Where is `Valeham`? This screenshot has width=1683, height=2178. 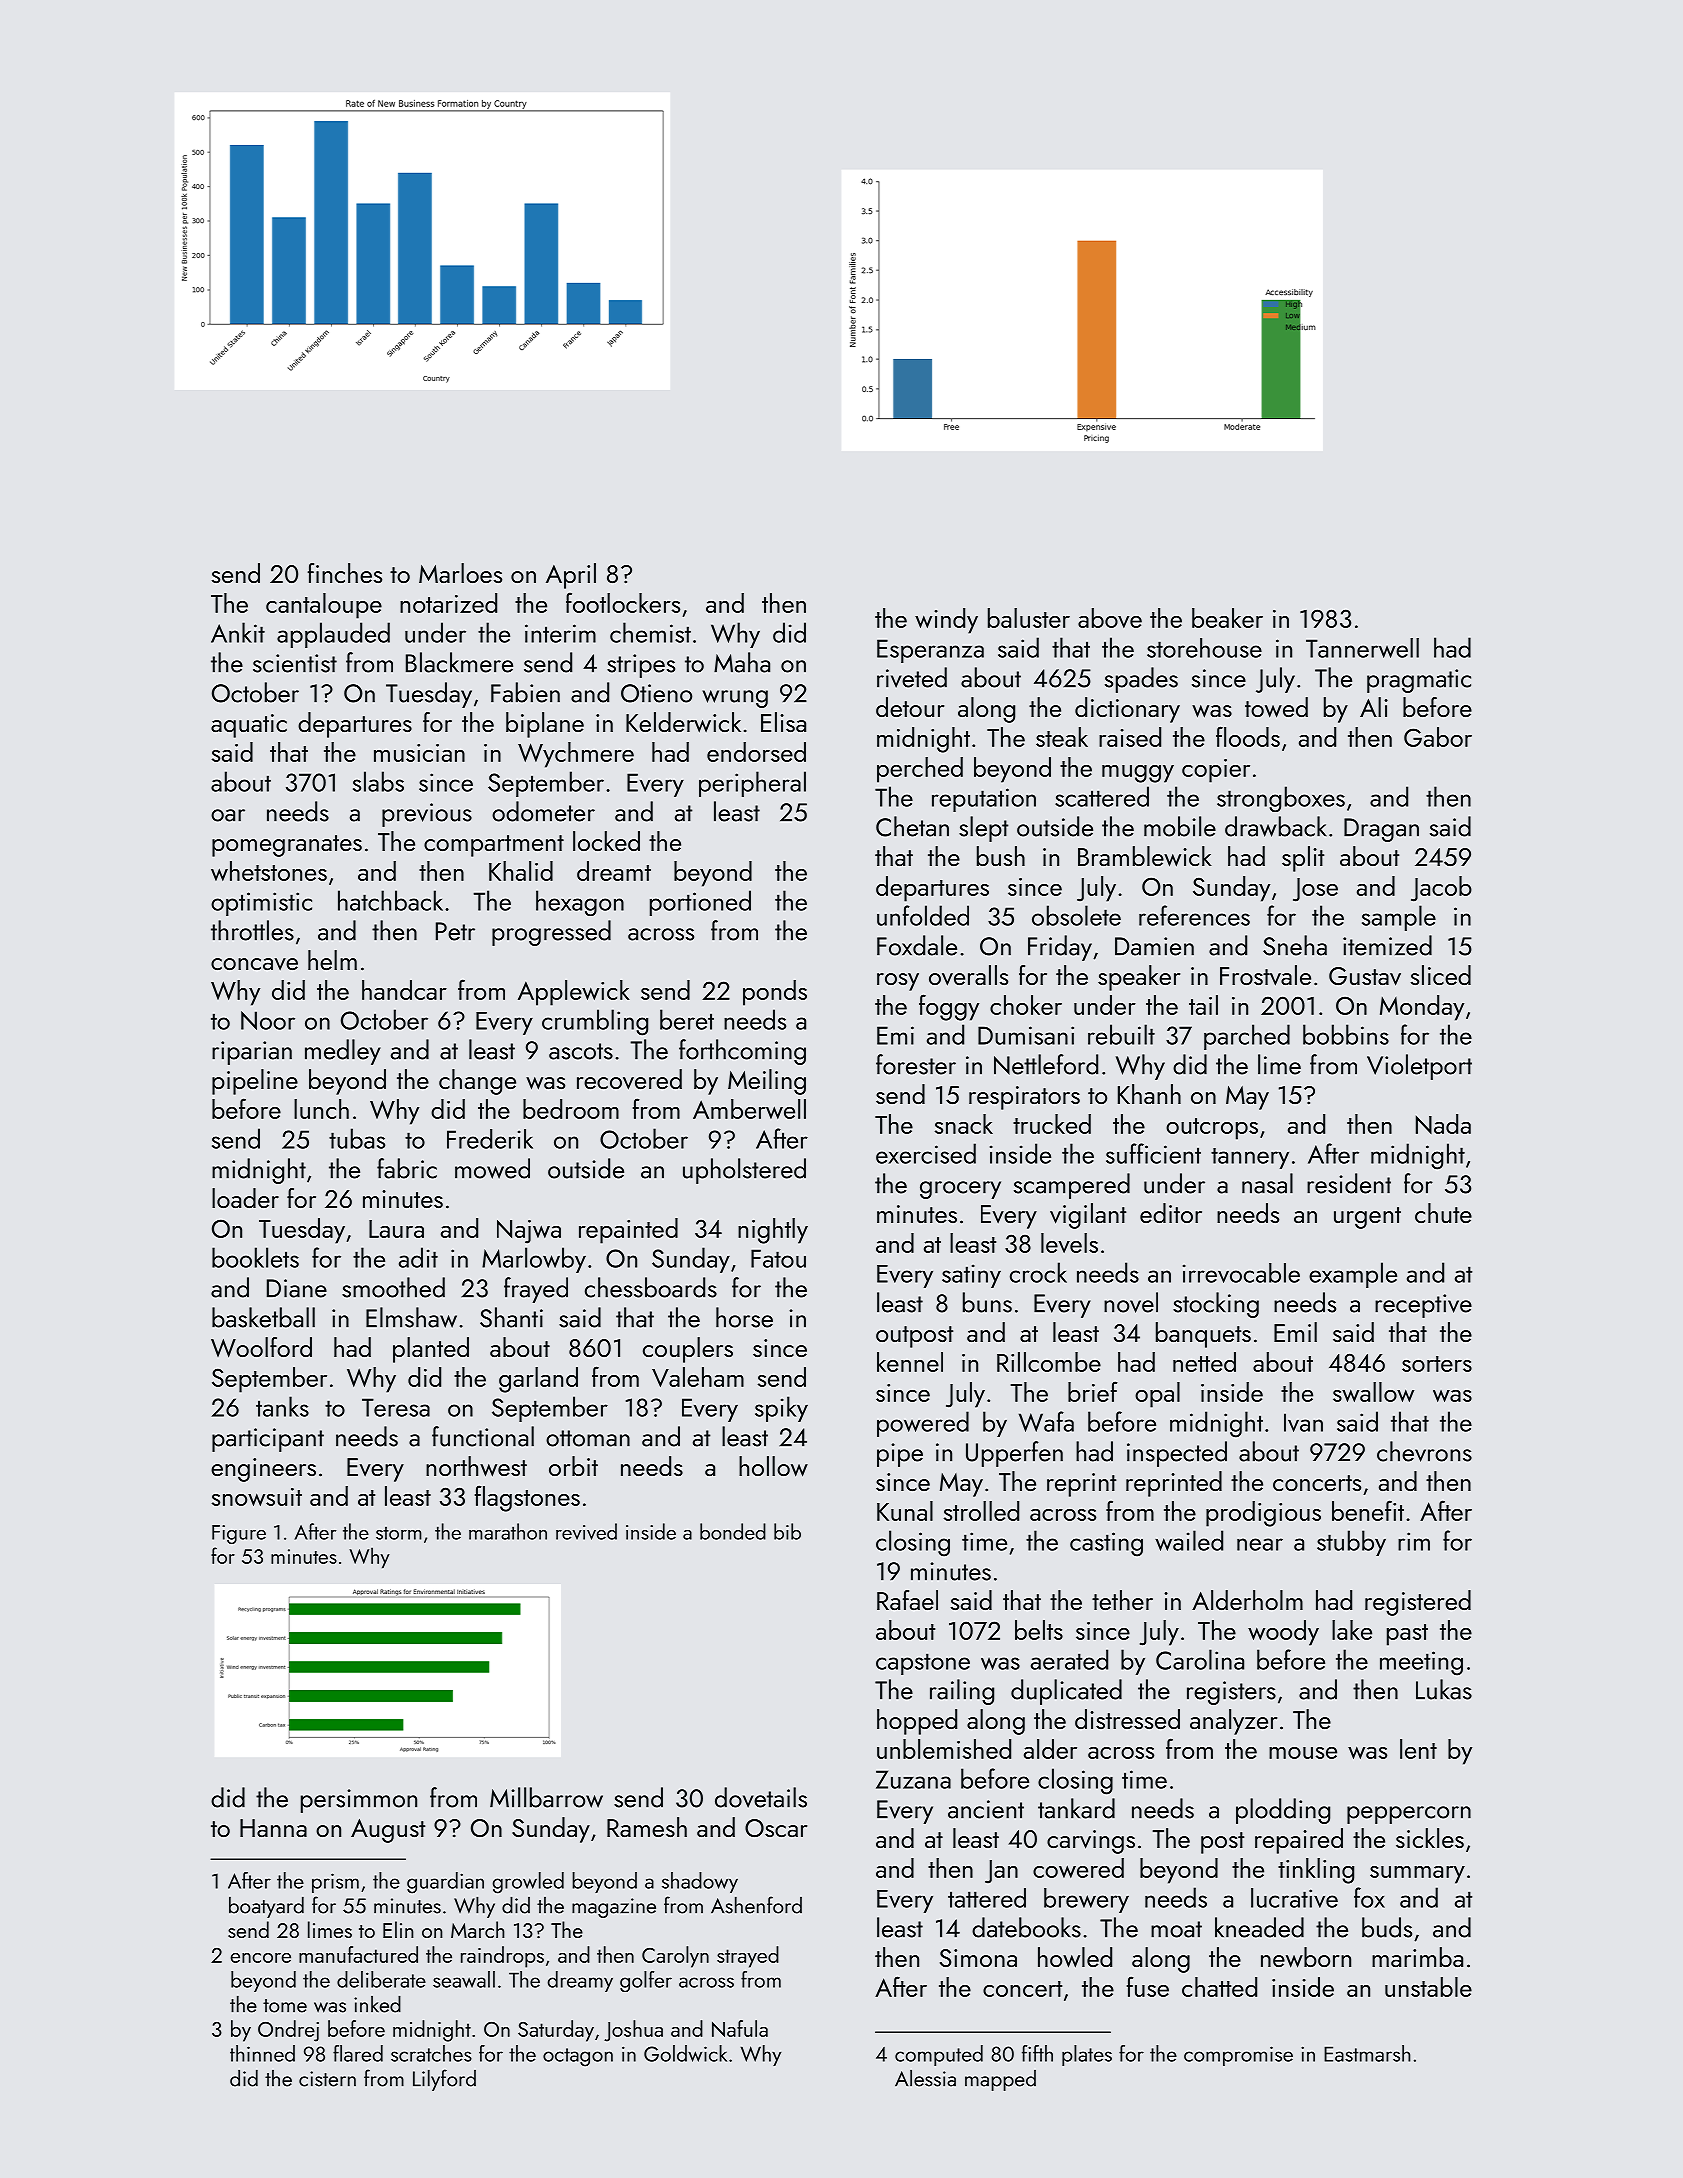 Valeham is located at coordinates (698, 1377).
